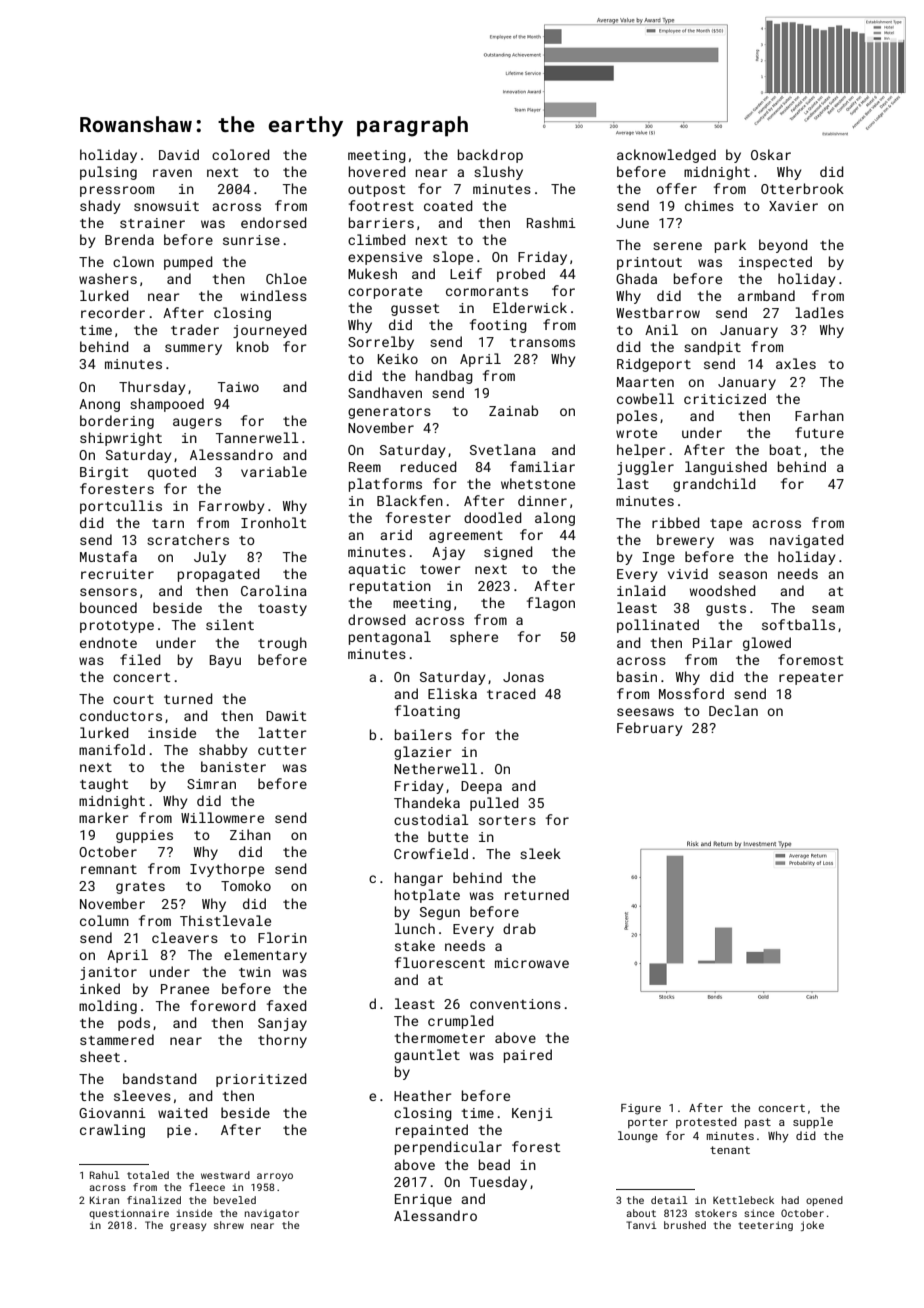 The width and height of the page is (924, 1308). I want to click on traced, so click(511, 693).
